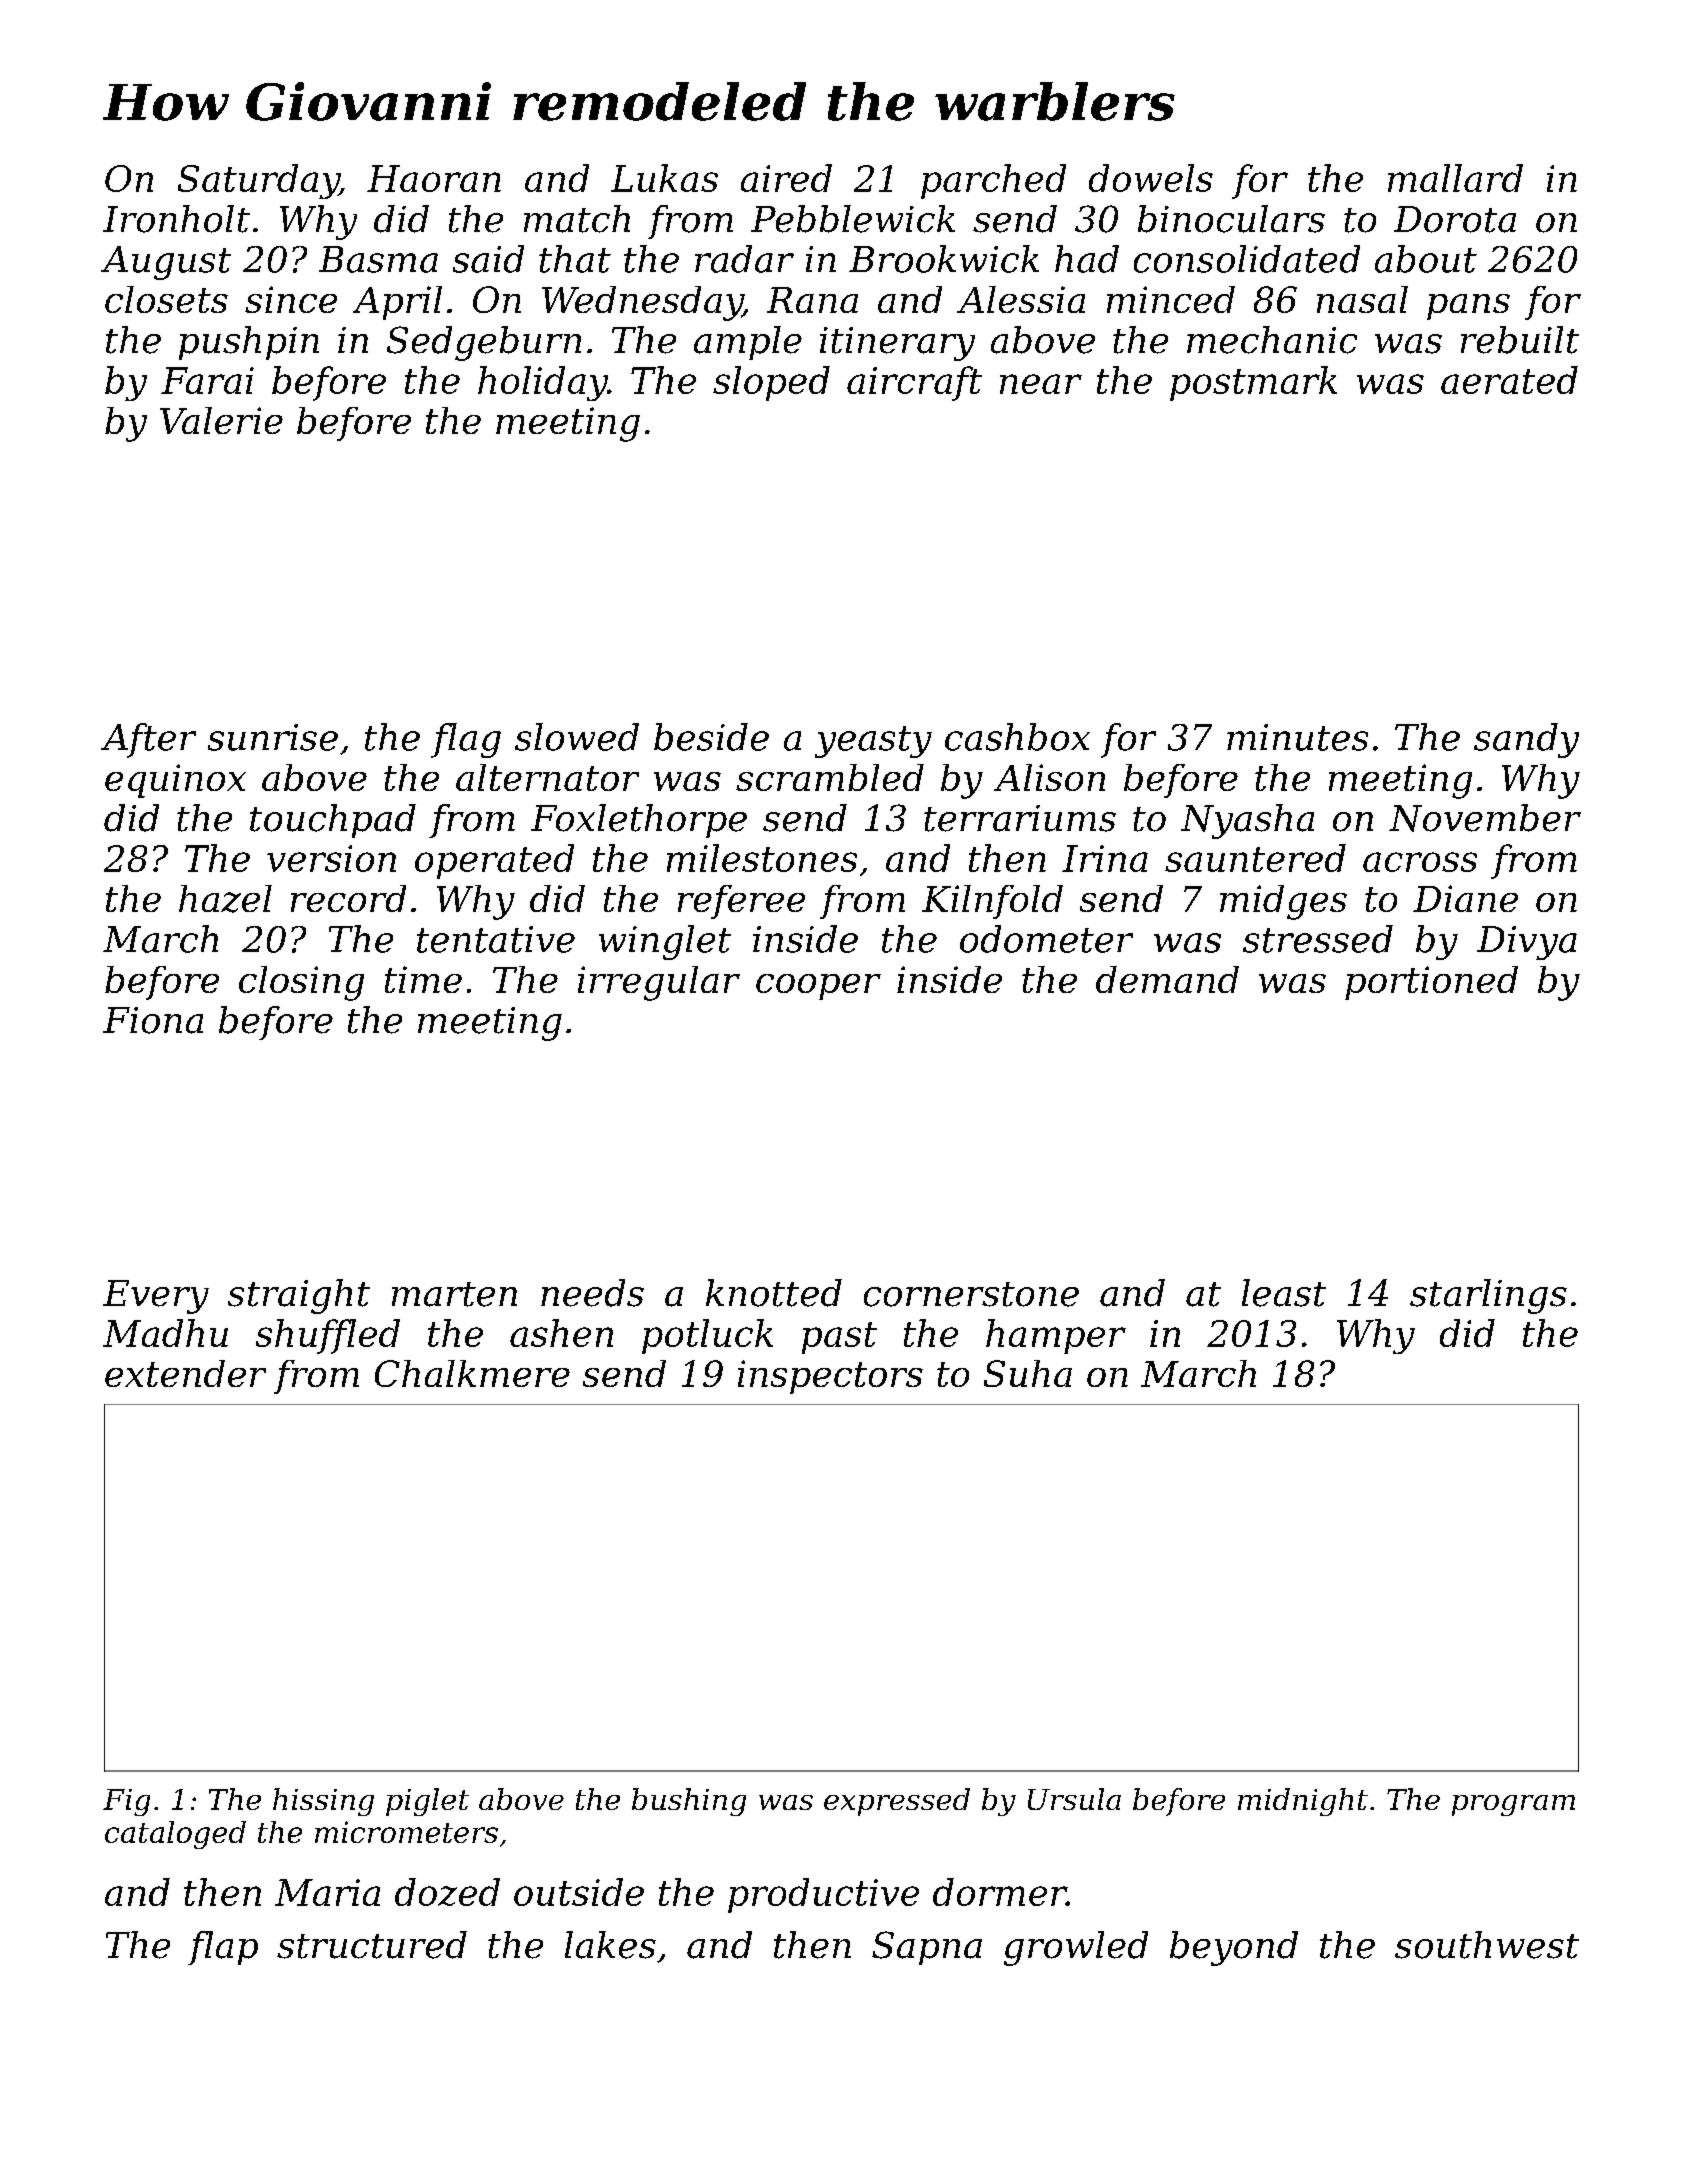 This page has width=1683, height=2178. I want to click on flap, so click(223, 1948).
